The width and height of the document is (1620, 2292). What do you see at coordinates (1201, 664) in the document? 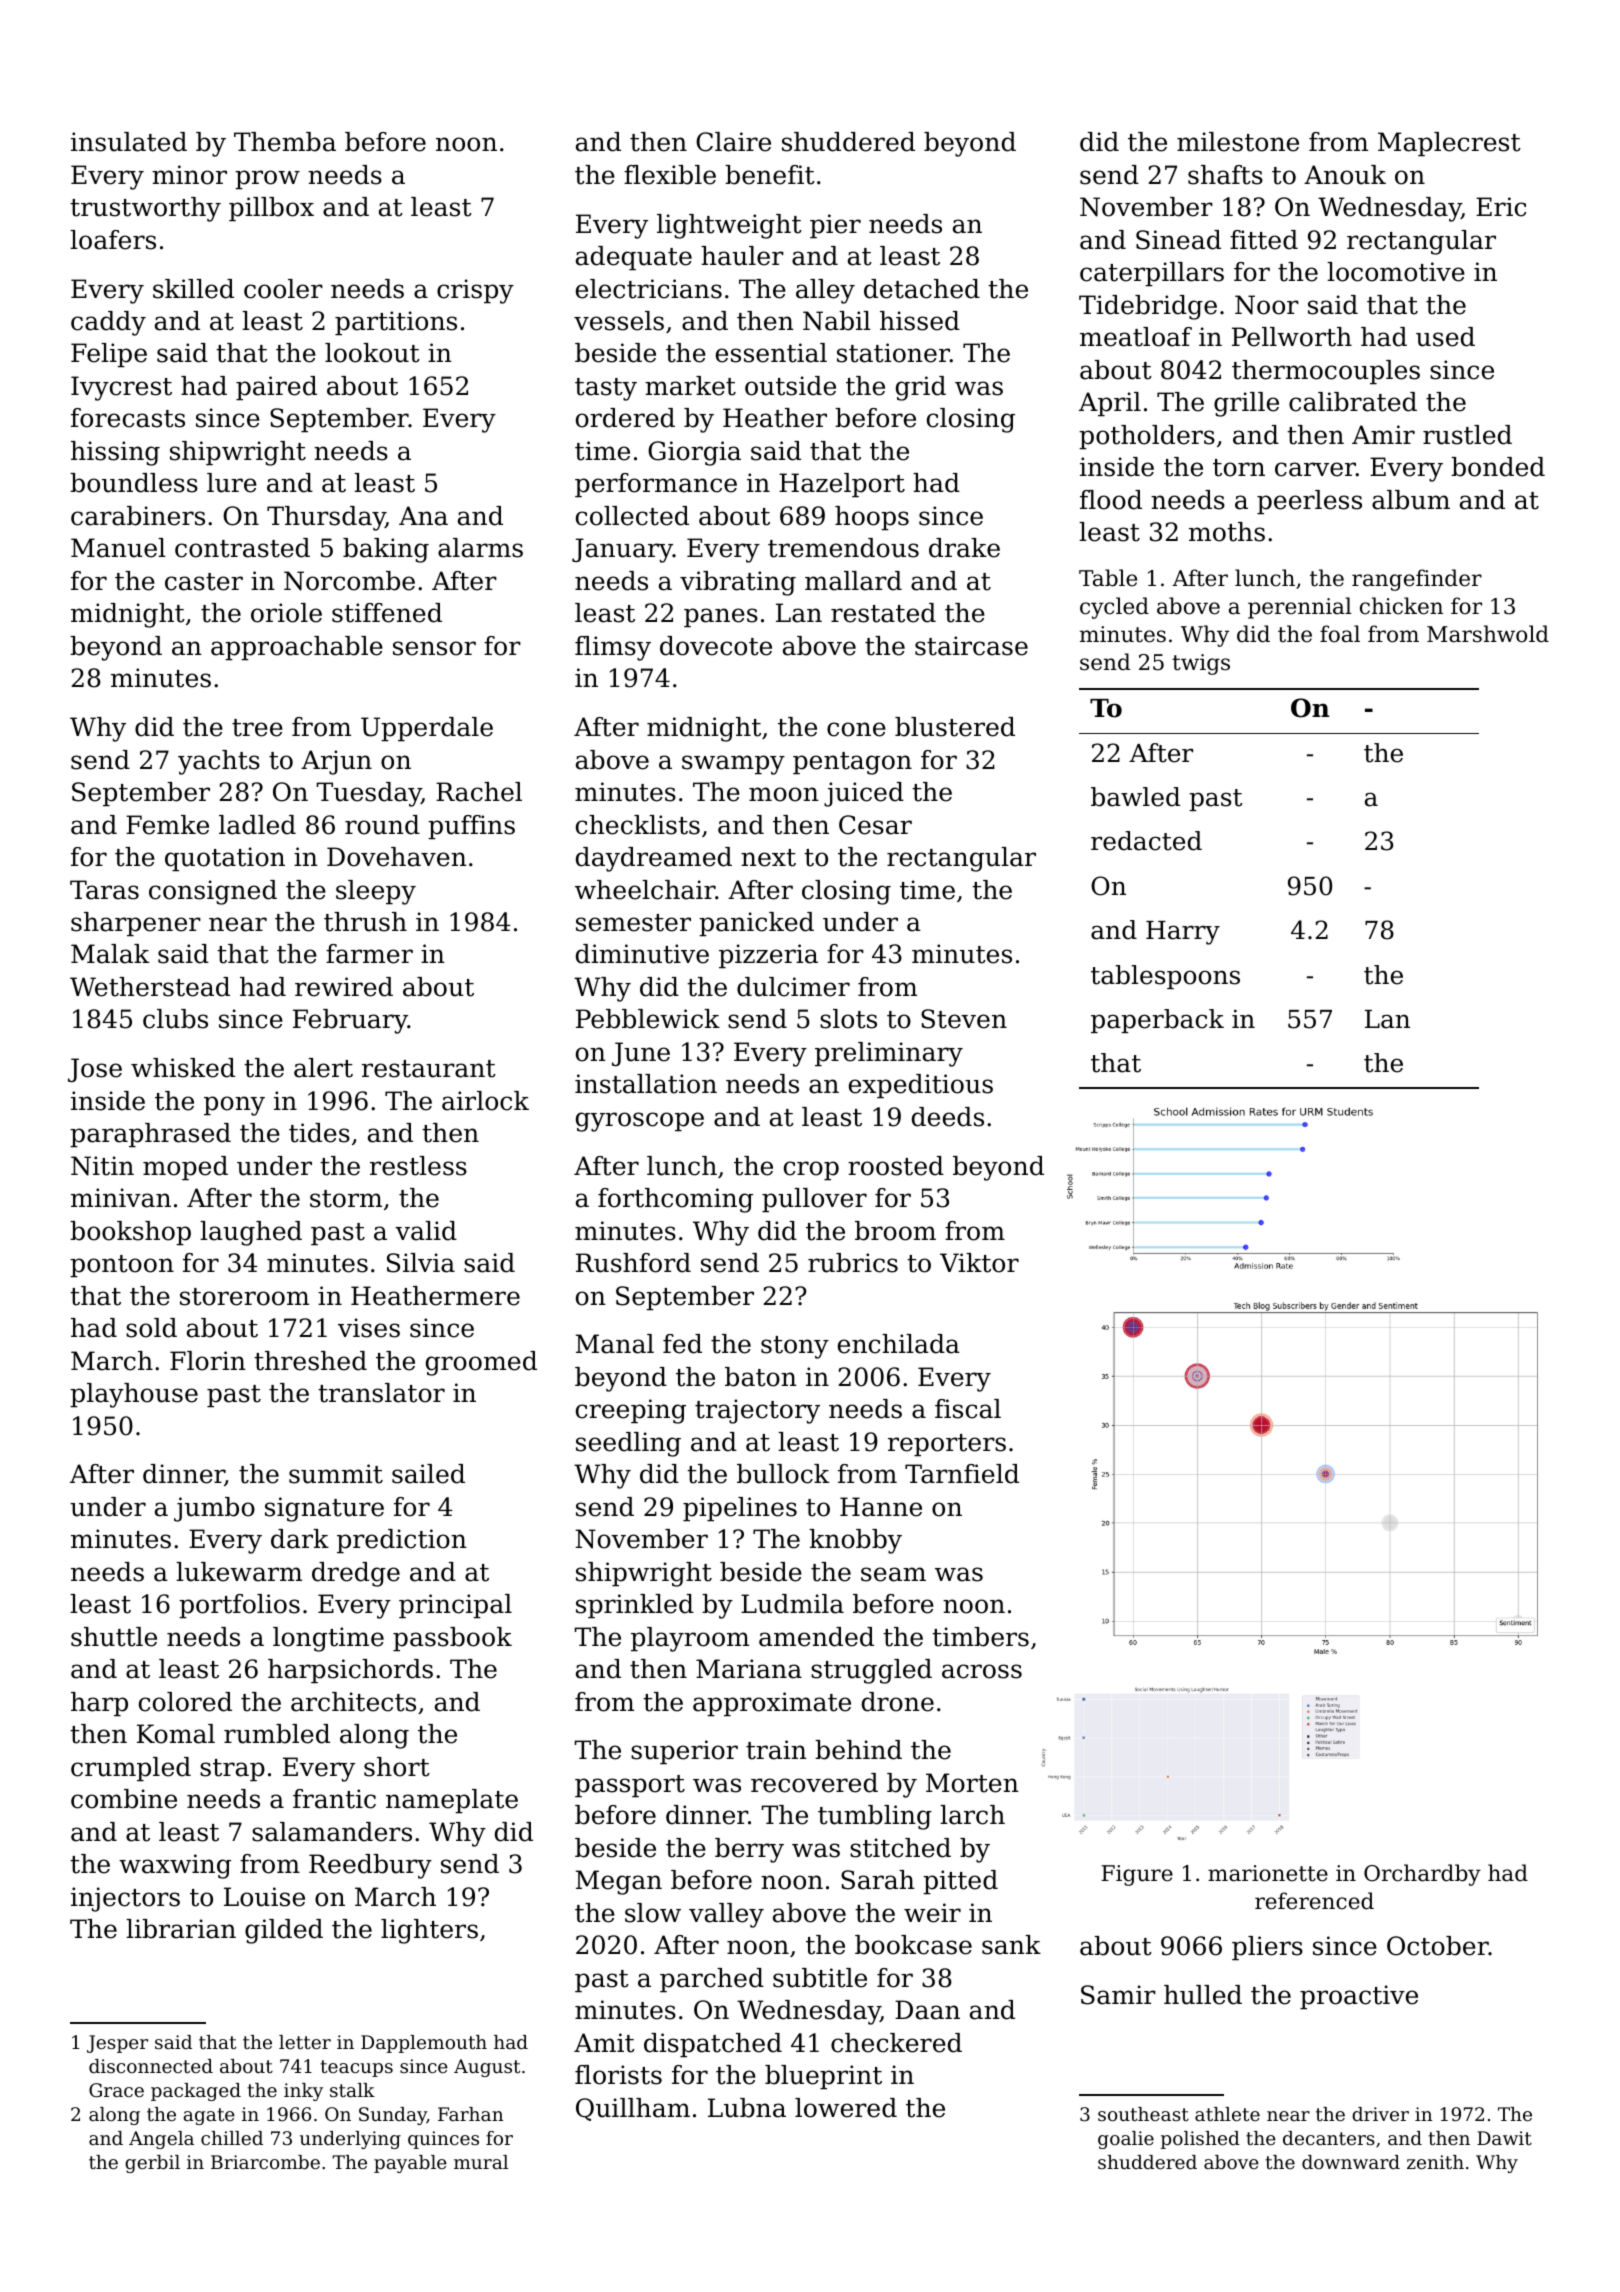
I see `twigs` at bounding box center [1201, 664].
